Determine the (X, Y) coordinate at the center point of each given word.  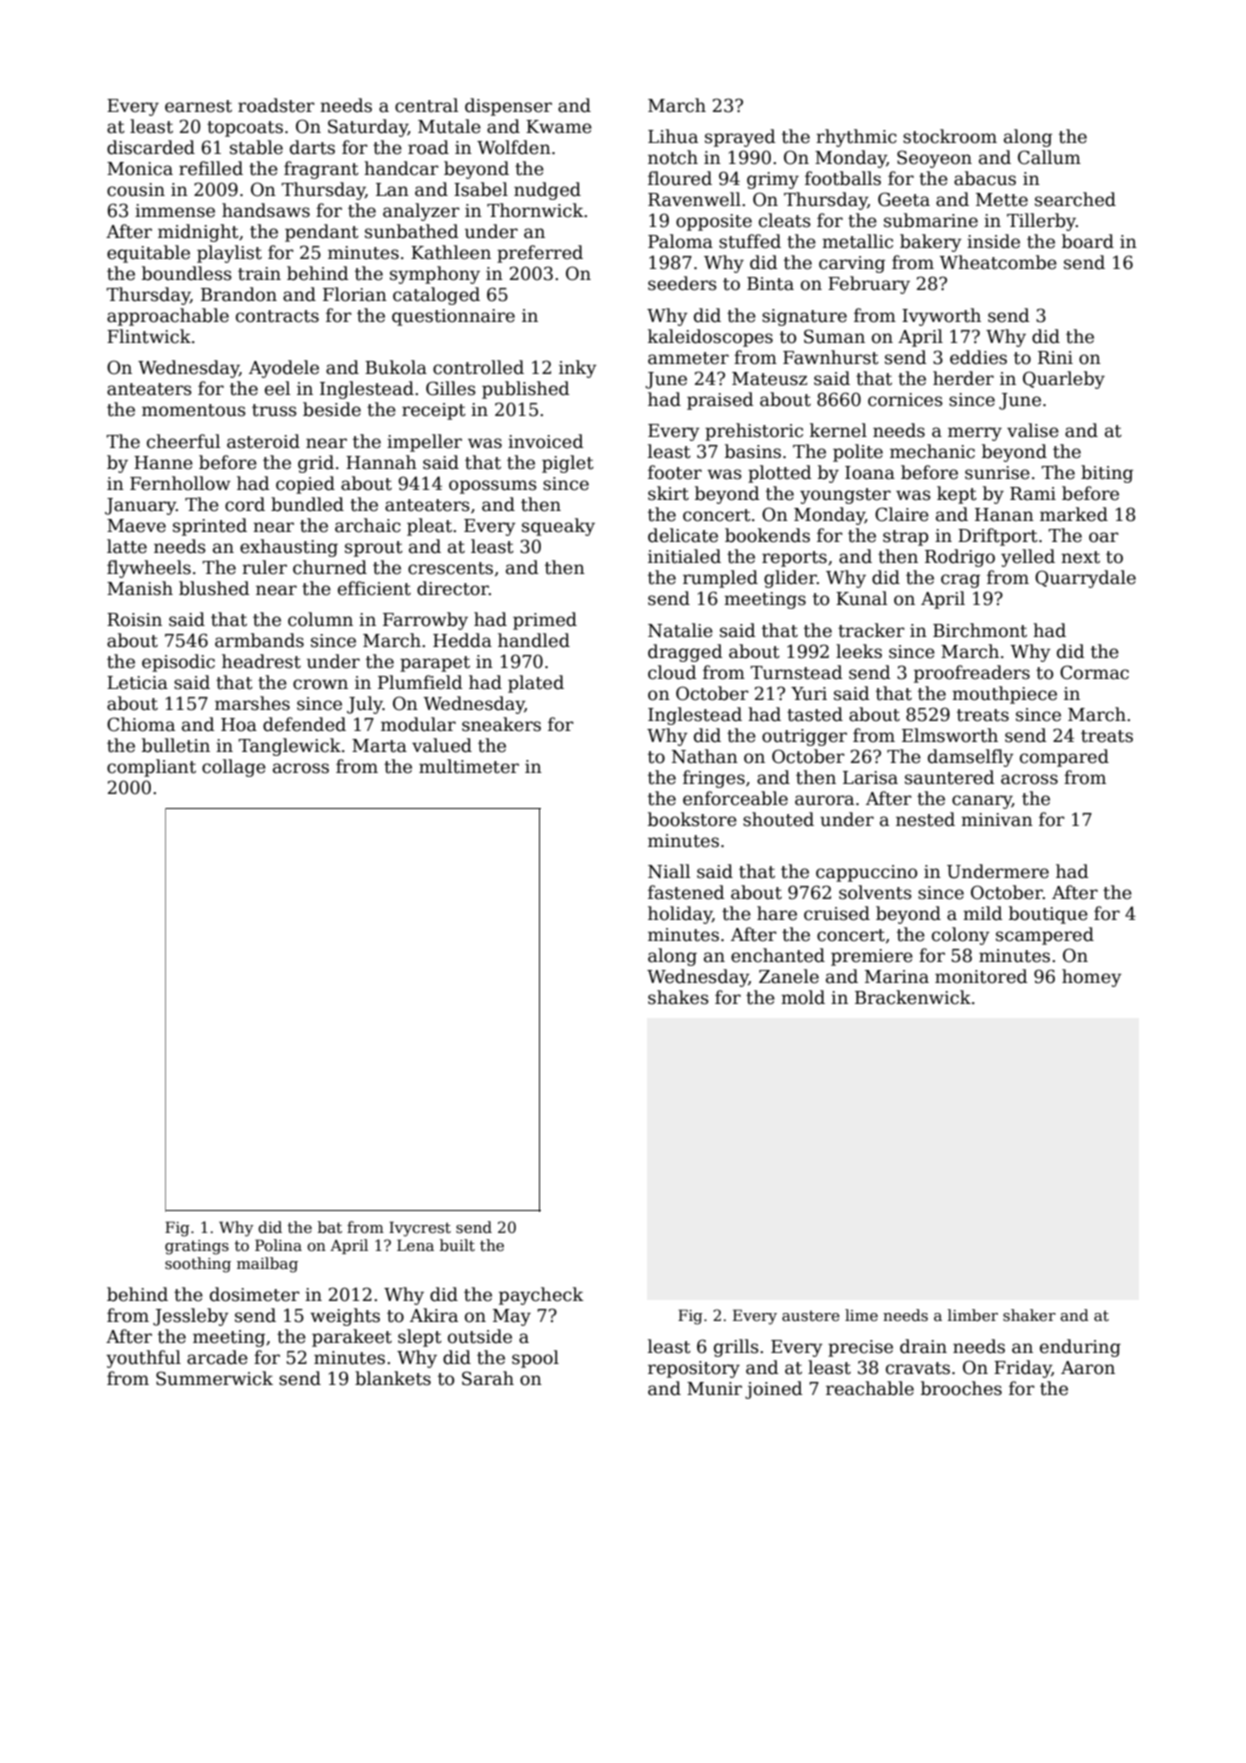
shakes (678, 997)
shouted (778, 819)
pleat (429, 527)
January (140, 506)
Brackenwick (913, 997)
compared (1064, 758)
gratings (197, 1247)
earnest (198, 106)
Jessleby (191, 1317)
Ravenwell (694, 199)
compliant (151, 768)
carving (852, 264)
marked (1074, 514)
